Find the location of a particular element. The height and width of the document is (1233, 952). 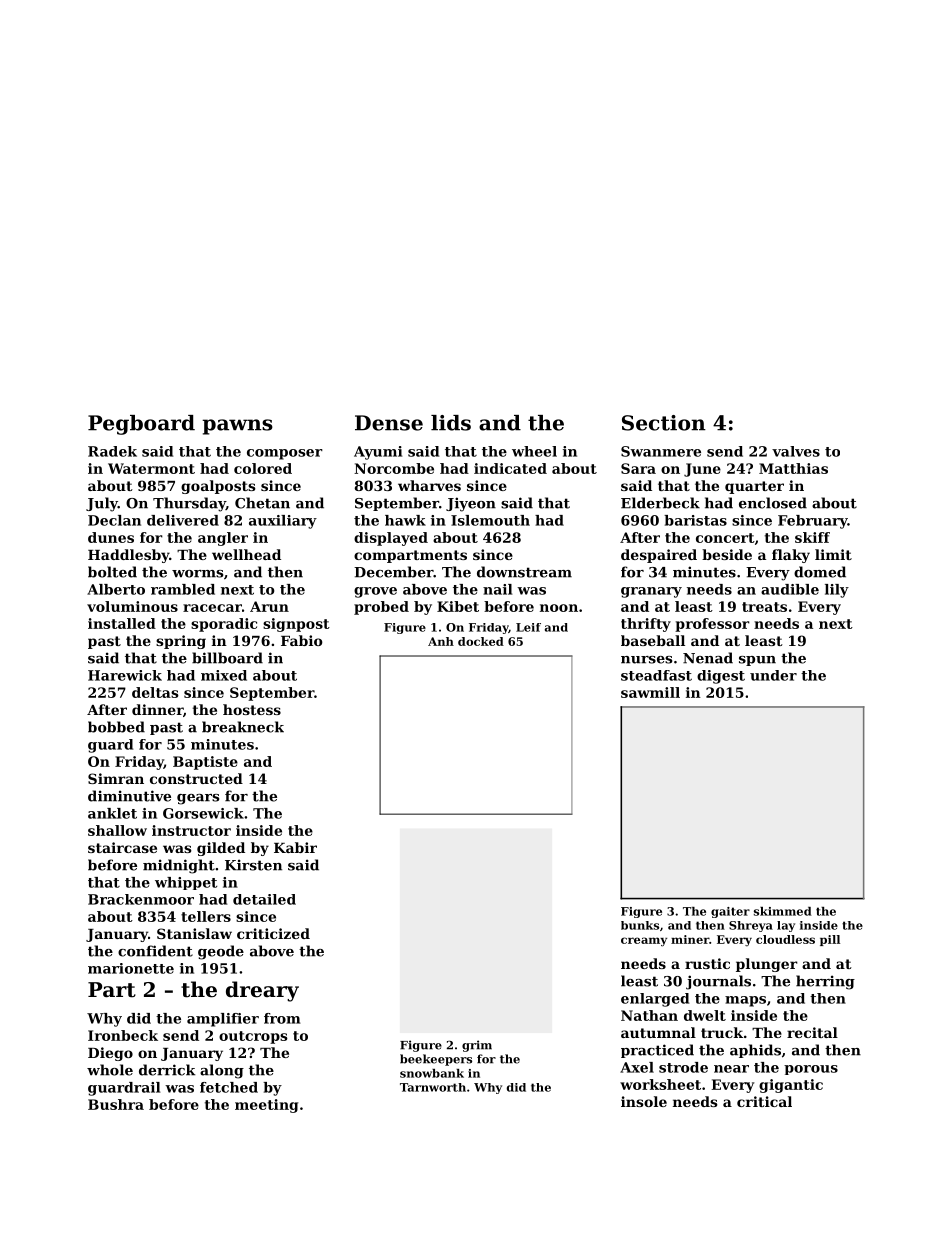

amplifier is located at coordinates (223, 1020).
